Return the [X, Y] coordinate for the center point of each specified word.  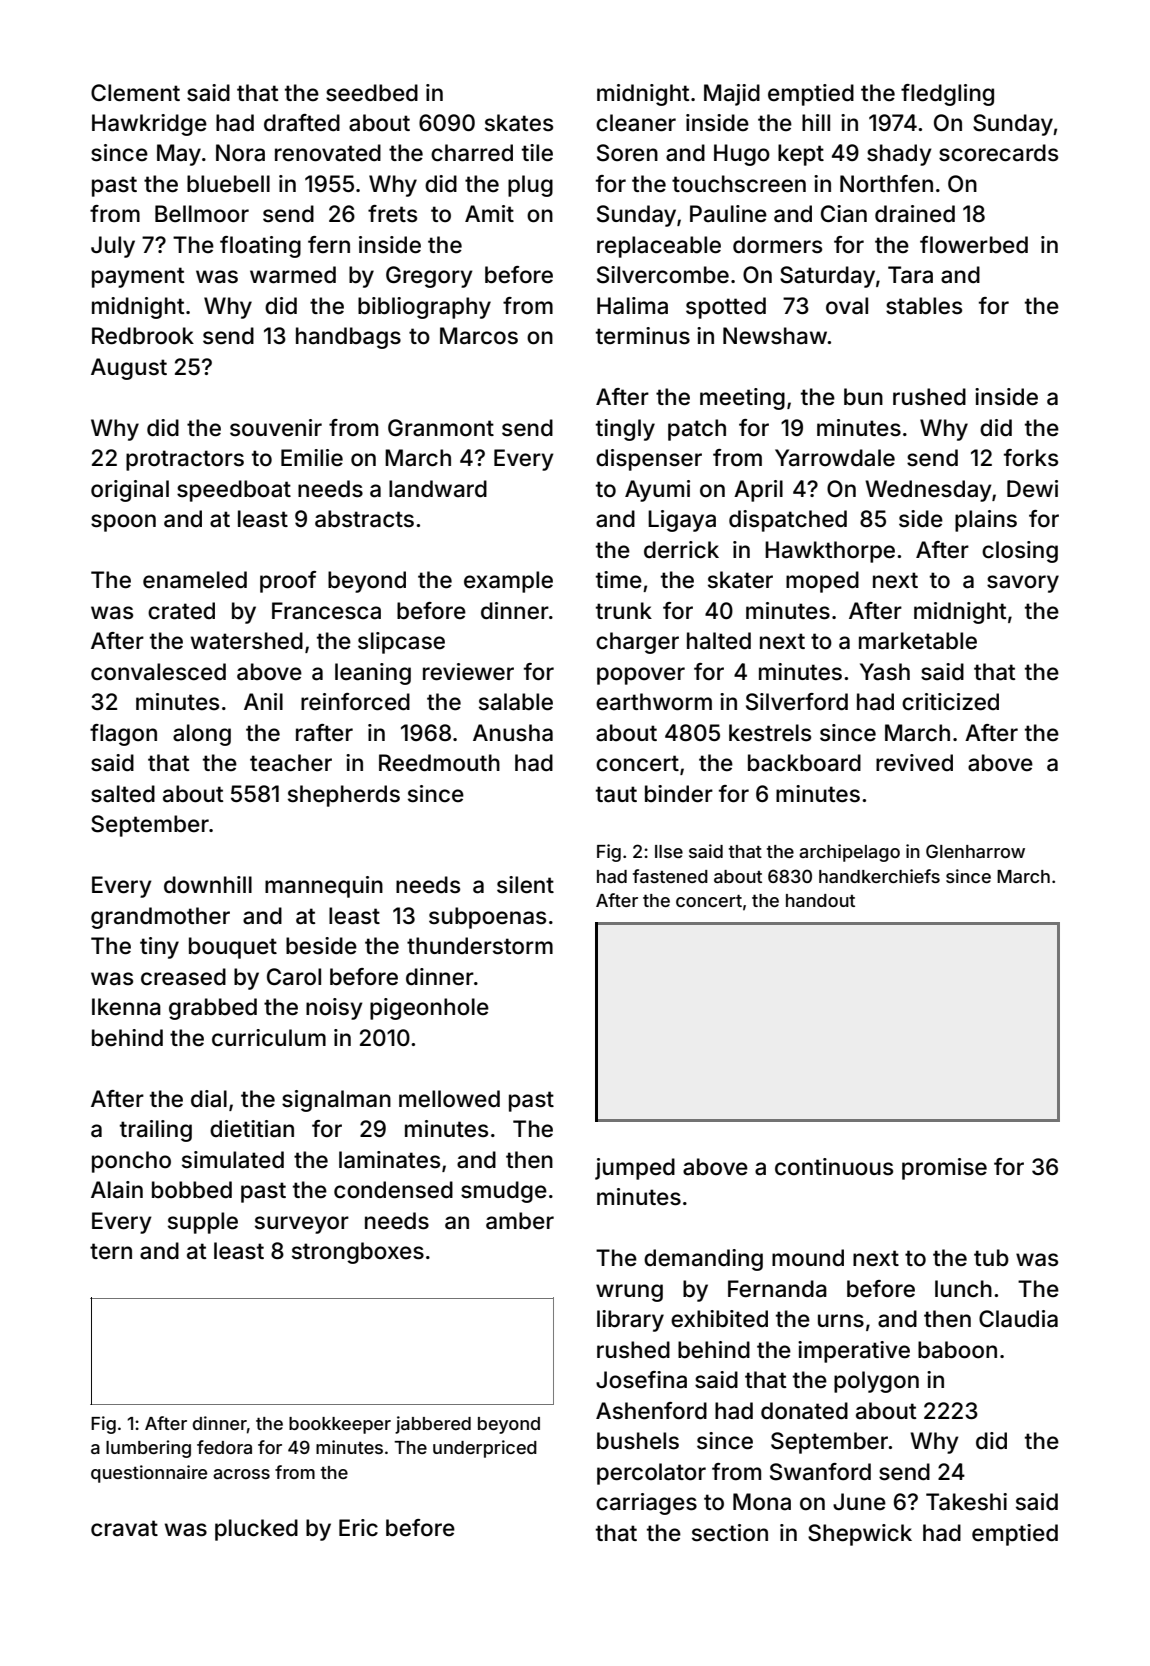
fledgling [947, 95]
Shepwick [860, 1535]
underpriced [485, 1449]
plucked [256, 1530]
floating [260, 247]
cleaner [636, 123]
